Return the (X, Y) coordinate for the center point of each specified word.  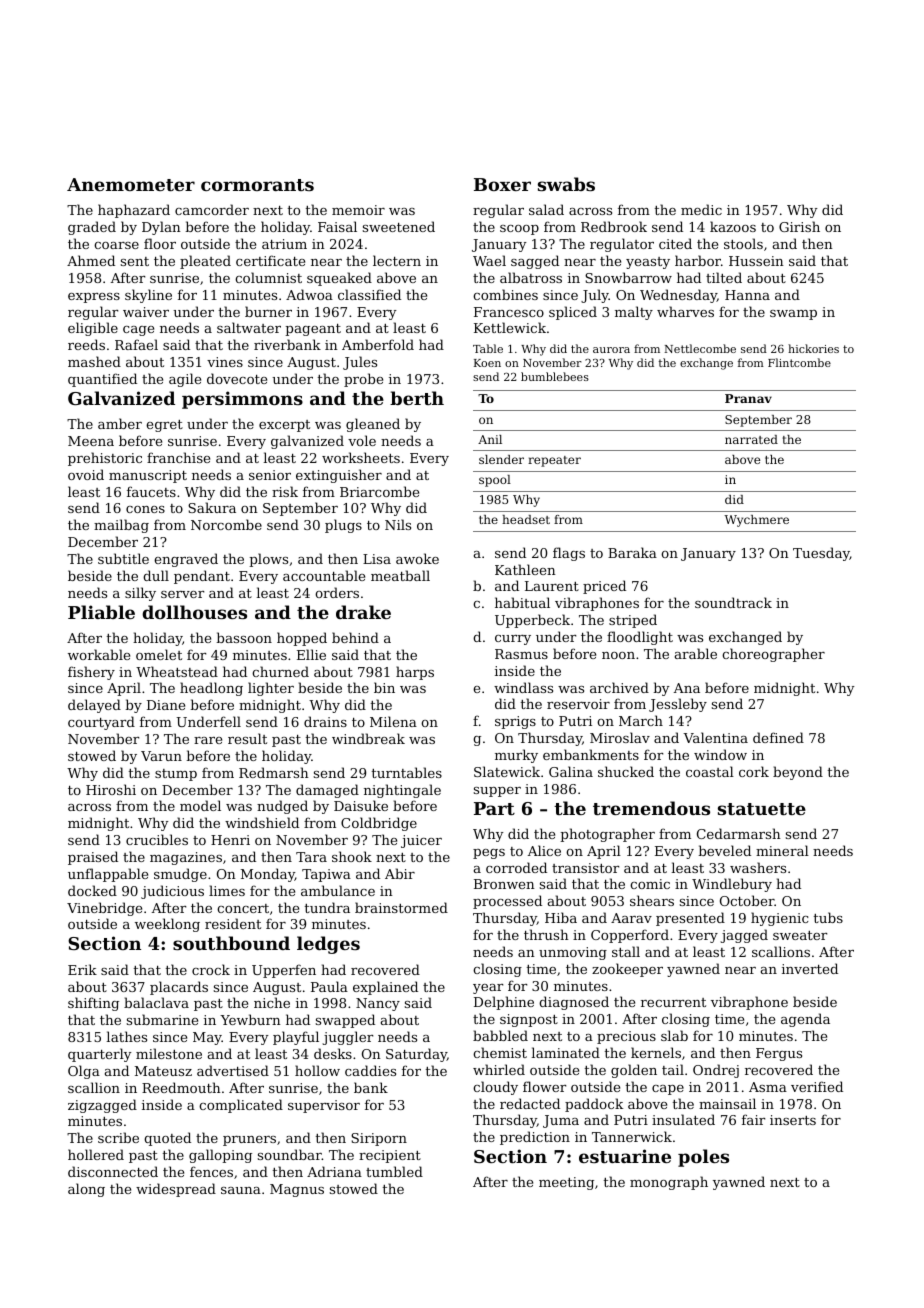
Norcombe (226, 524)
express (94, 298)
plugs (343, 526)
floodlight (640, 638)
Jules (360, 363)
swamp (793, 315)
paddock (594, 1105)
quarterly (100, 1055)
